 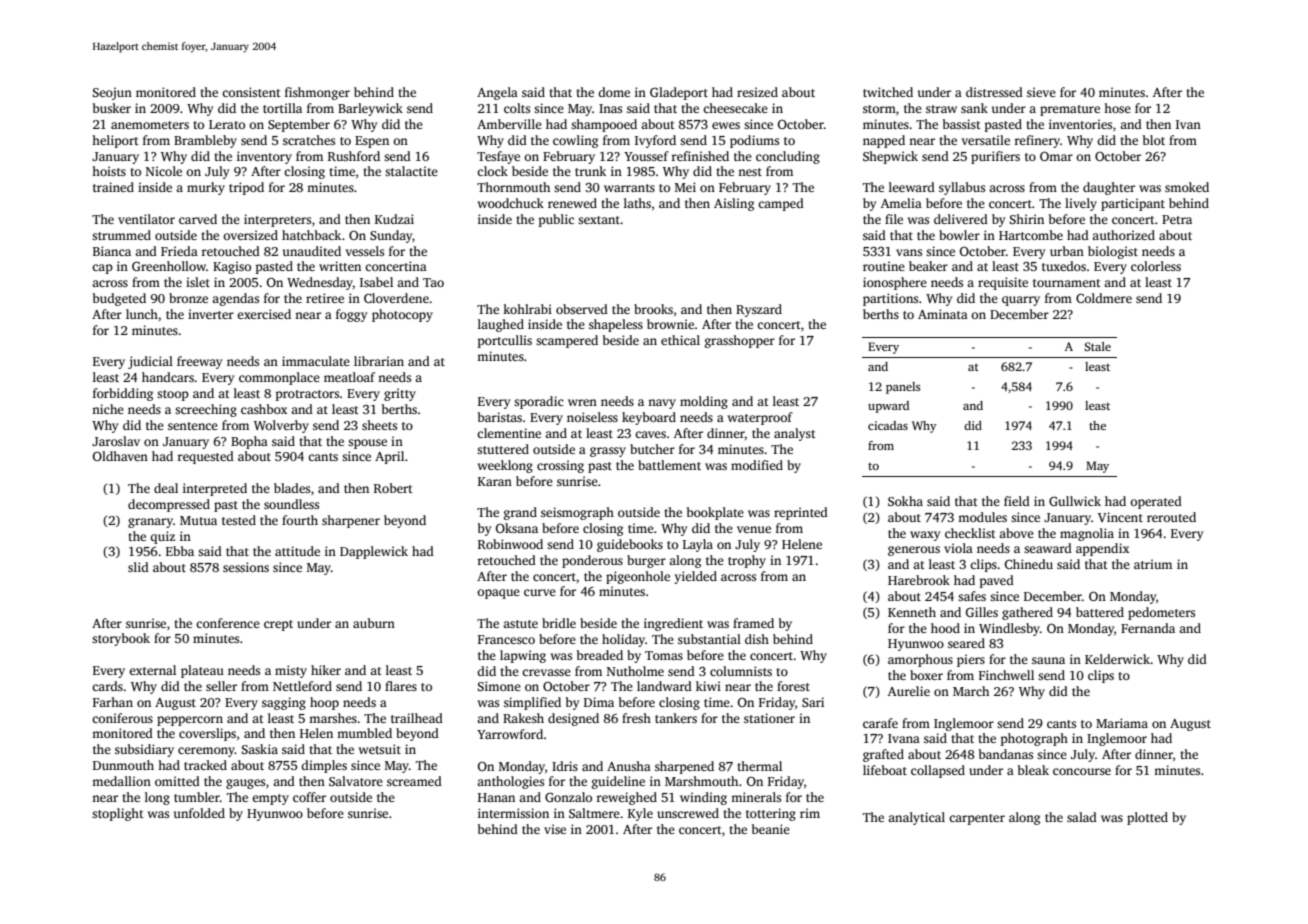 What do you see at coordinates (599, 220) in the image?
I see `sextant` at bounding box center [599, 220].
